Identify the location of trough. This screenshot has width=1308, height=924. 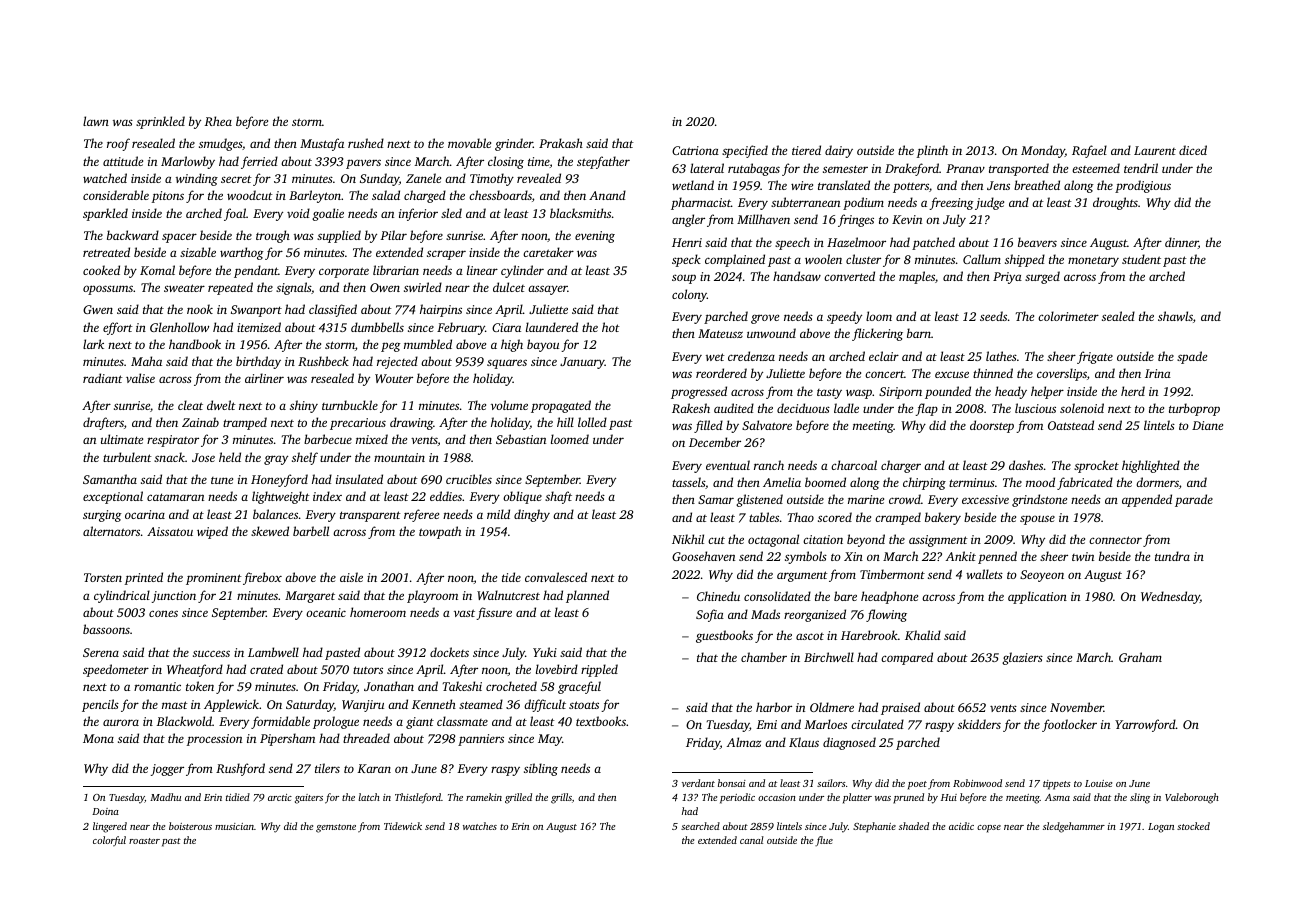
(273, 236).
